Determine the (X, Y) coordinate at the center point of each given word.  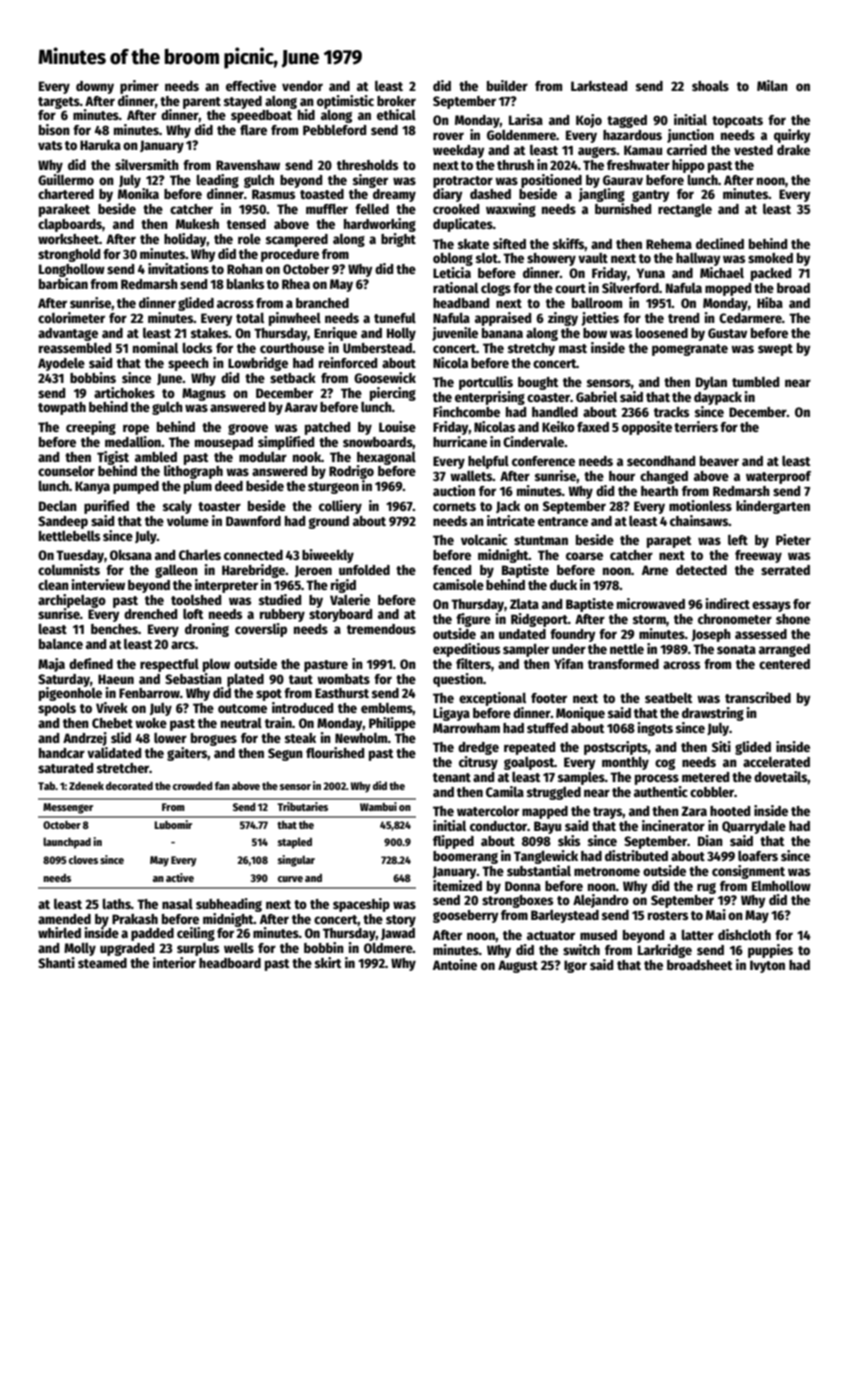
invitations (178, 268)
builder (507, 85)
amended (64, 919)
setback (293, 378)
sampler (526, 650)
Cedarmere (750, 318)
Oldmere (388, 947)
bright (398, 240)
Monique (580, 714)
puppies (770, 951)
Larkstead (599, 86)
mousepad (224, 443)
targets (59, 103)
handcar (62, 753)
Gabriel (596, 396)
